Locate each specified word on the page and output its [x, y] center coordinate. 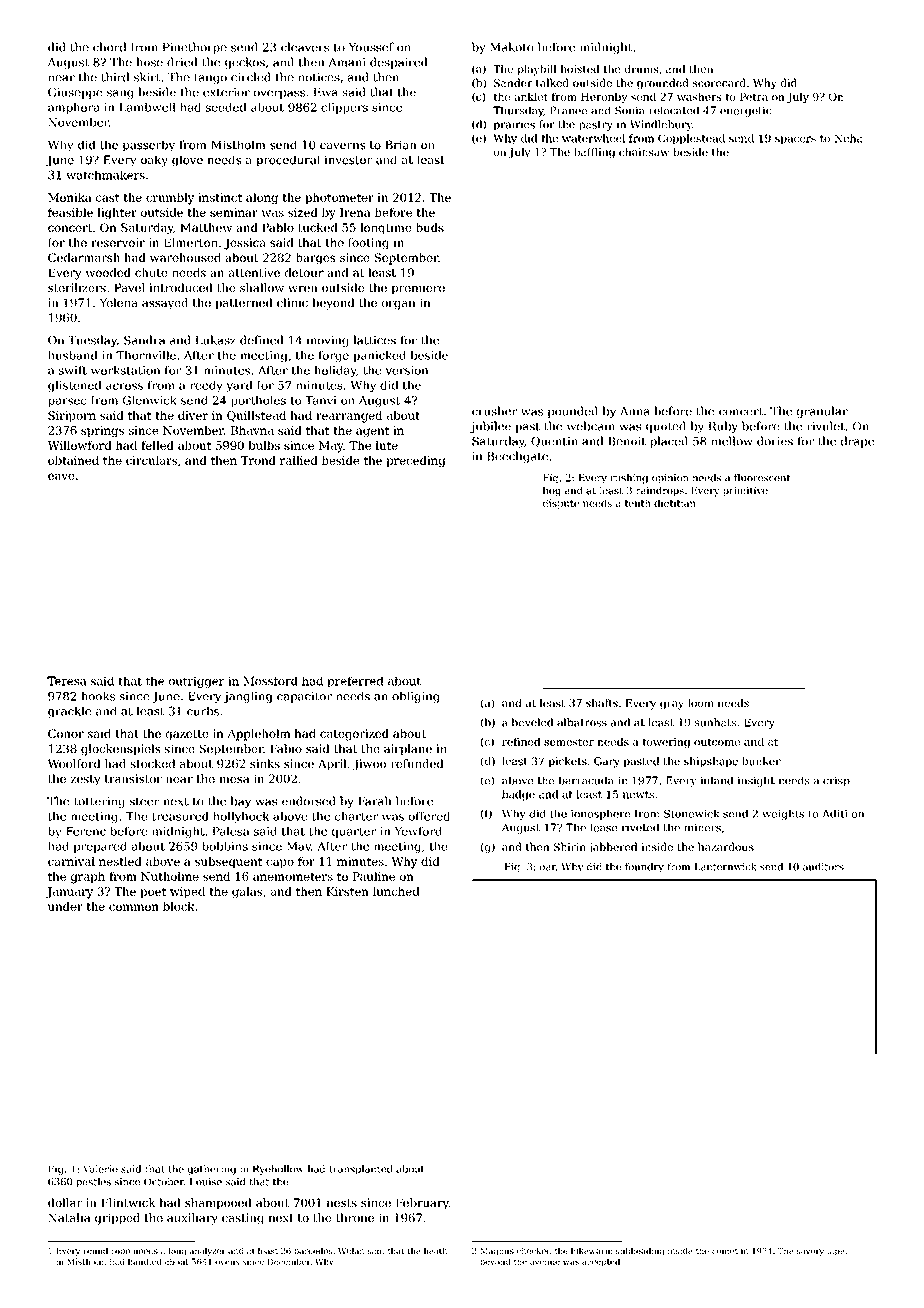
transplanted [360, 1170]
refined [521, 741]
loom [701, 703]
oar [548, 868]
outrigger [196, 682]
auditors [823, 867]
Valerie [100, 1169]
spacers [795, 140]
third [115, 77]
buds [430, 227]
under [65, 906]
